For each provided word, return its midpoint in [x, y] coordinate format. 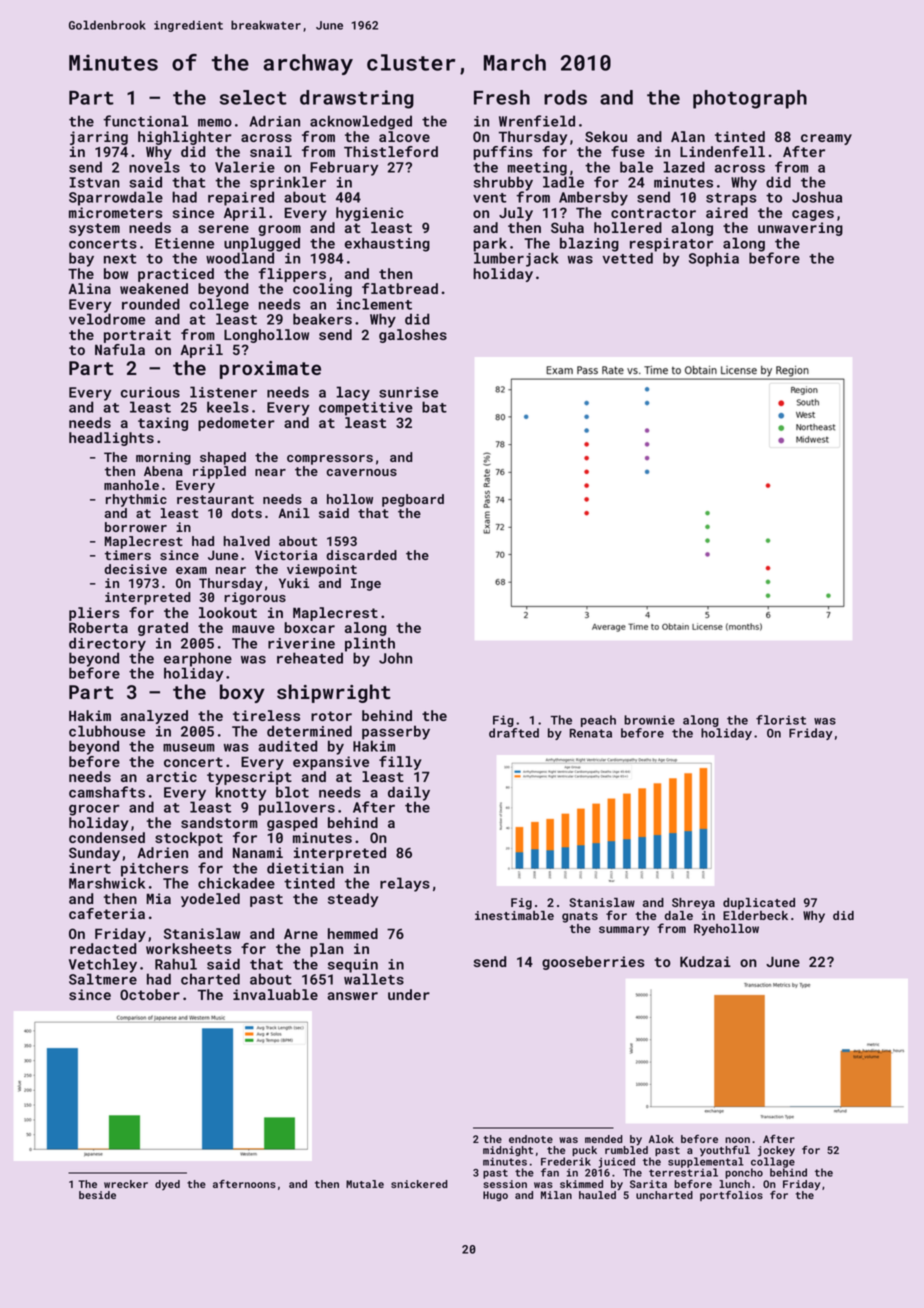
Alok [661, 1139]
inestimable [514, 915]
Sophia [714, 259]
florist [781, 720]
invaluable [275, 994]
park [490, 244]
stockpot [189, 839]
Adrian [274, 121]
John [395, 658]
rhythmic [136, 500]
